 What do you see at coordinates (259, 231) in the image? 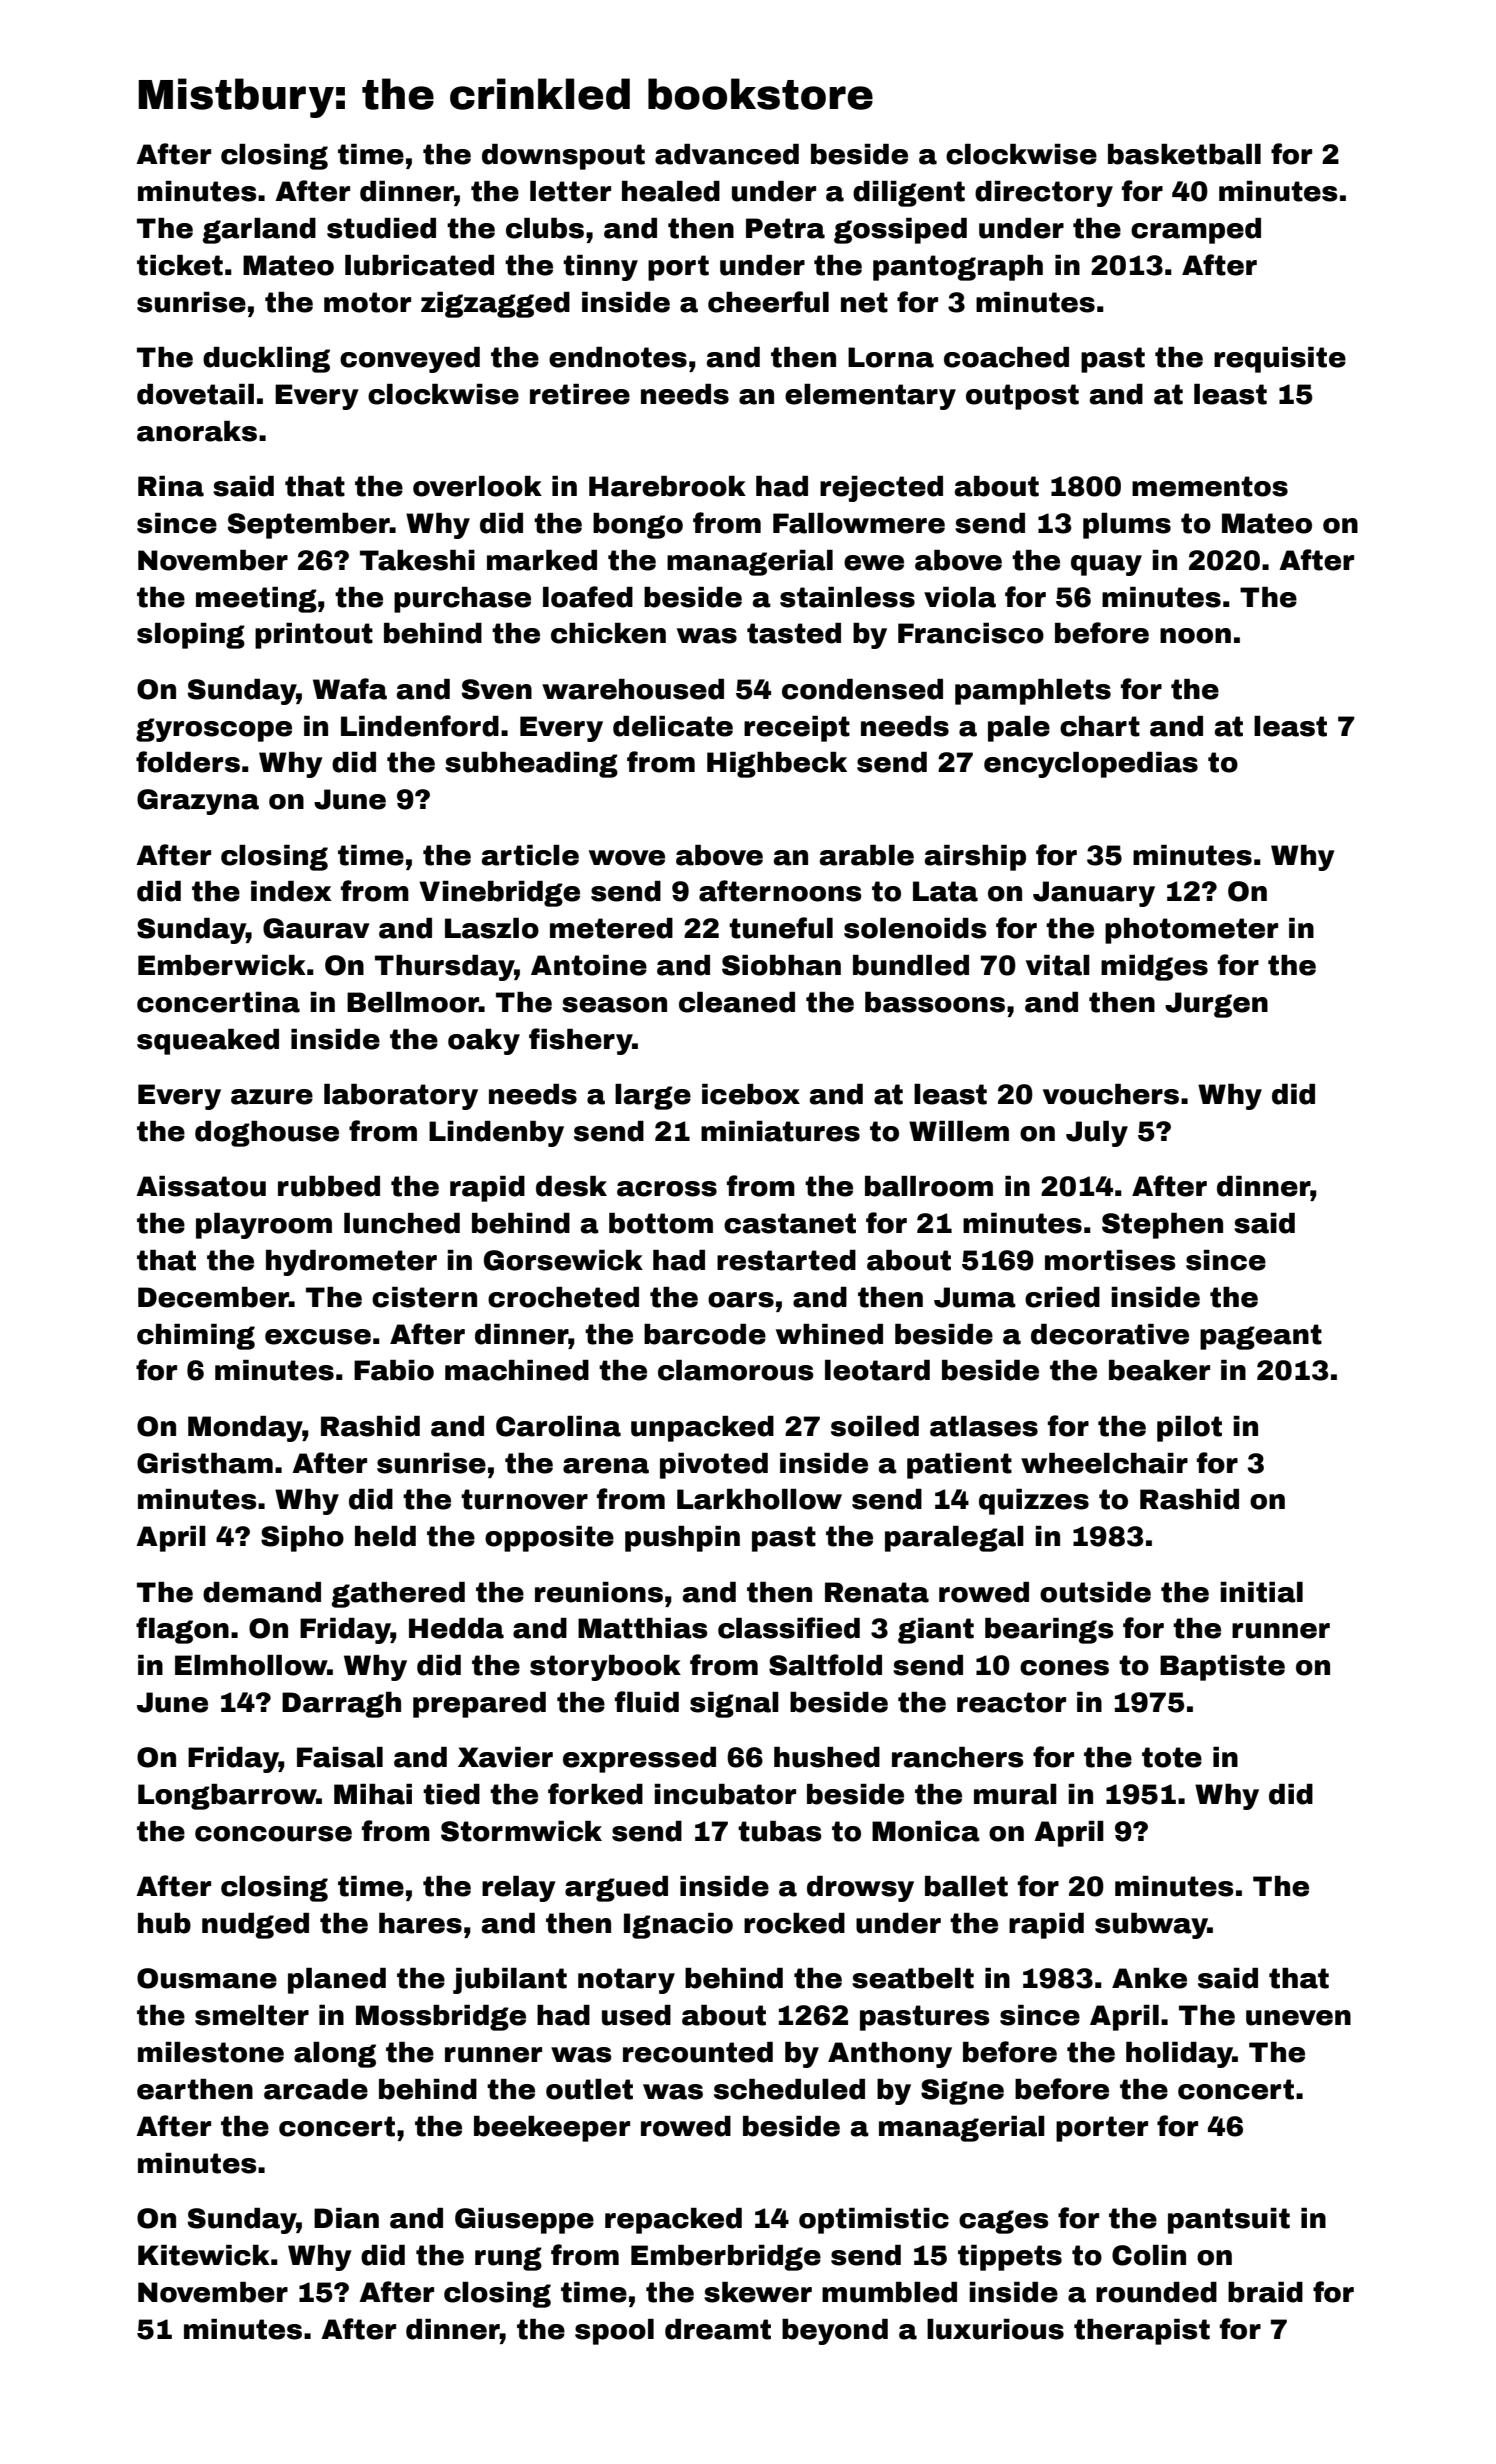
I see `garland` at bounding box center [259, 231].
